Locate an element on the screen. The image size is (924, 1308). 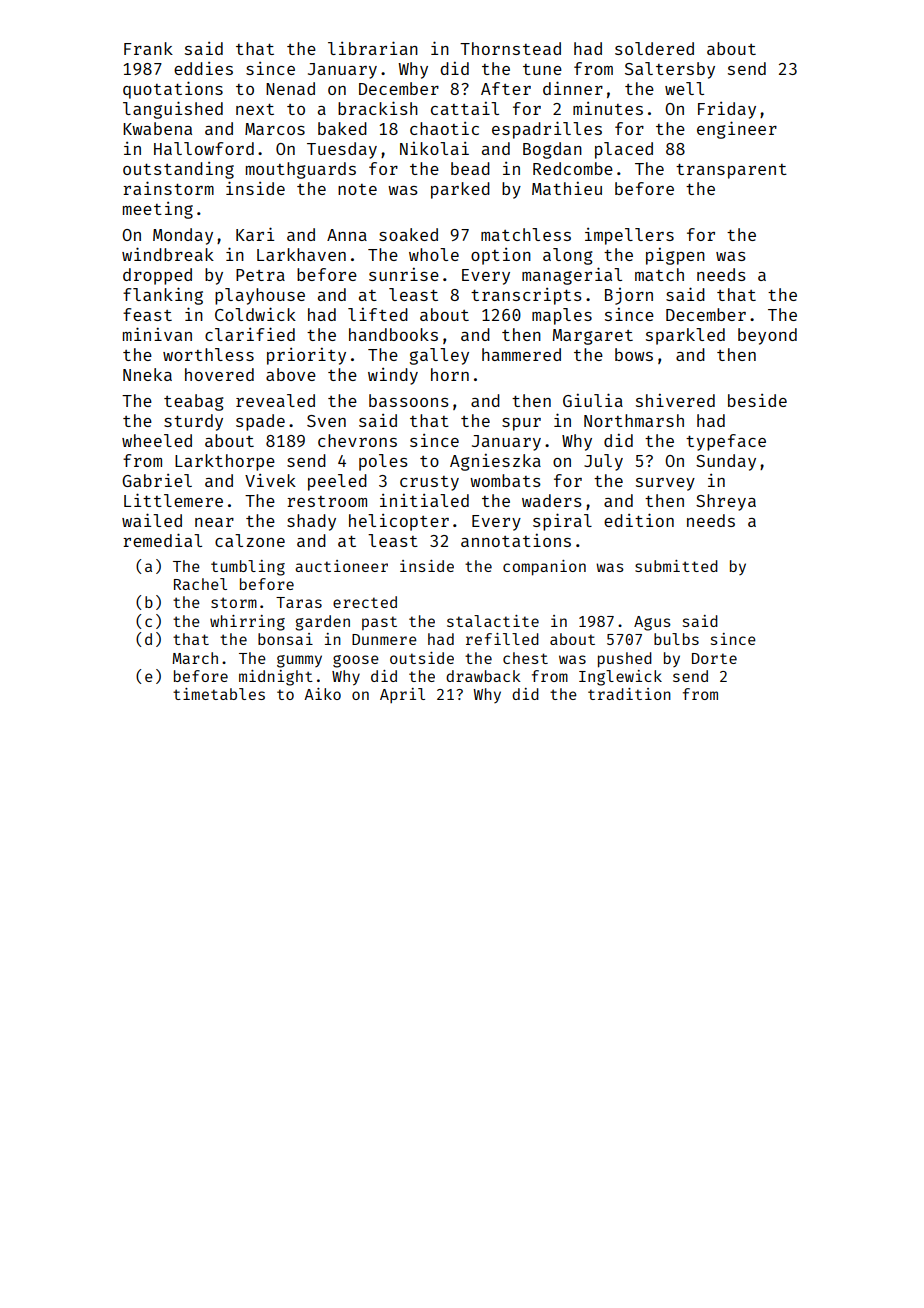
wailed is located at coordinates (152, 520).
